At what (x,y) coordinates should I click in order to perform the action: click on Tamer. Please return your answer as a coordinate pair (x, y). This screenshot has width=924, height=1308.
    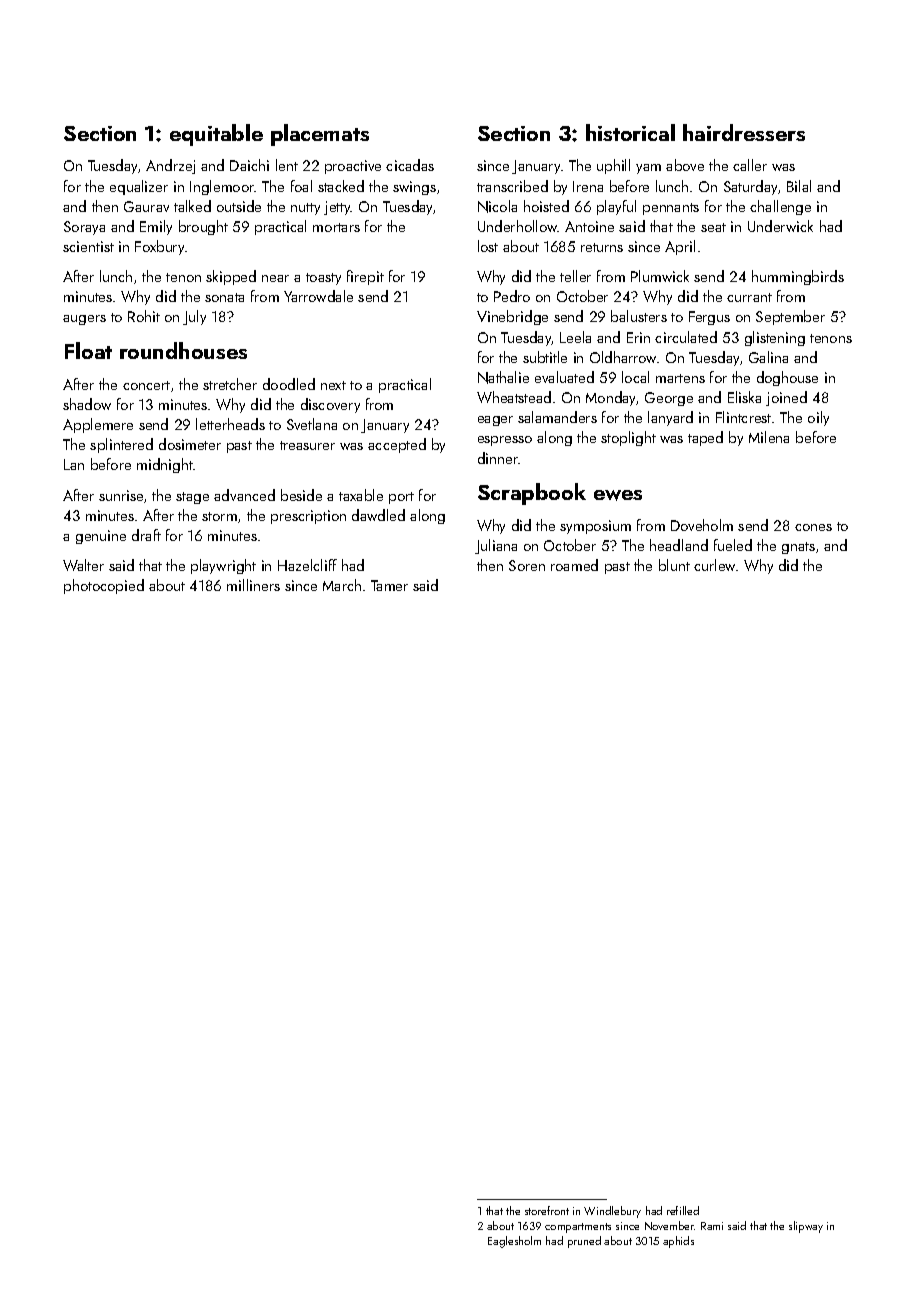
    Looking at the image, I should click on (389, 585).
